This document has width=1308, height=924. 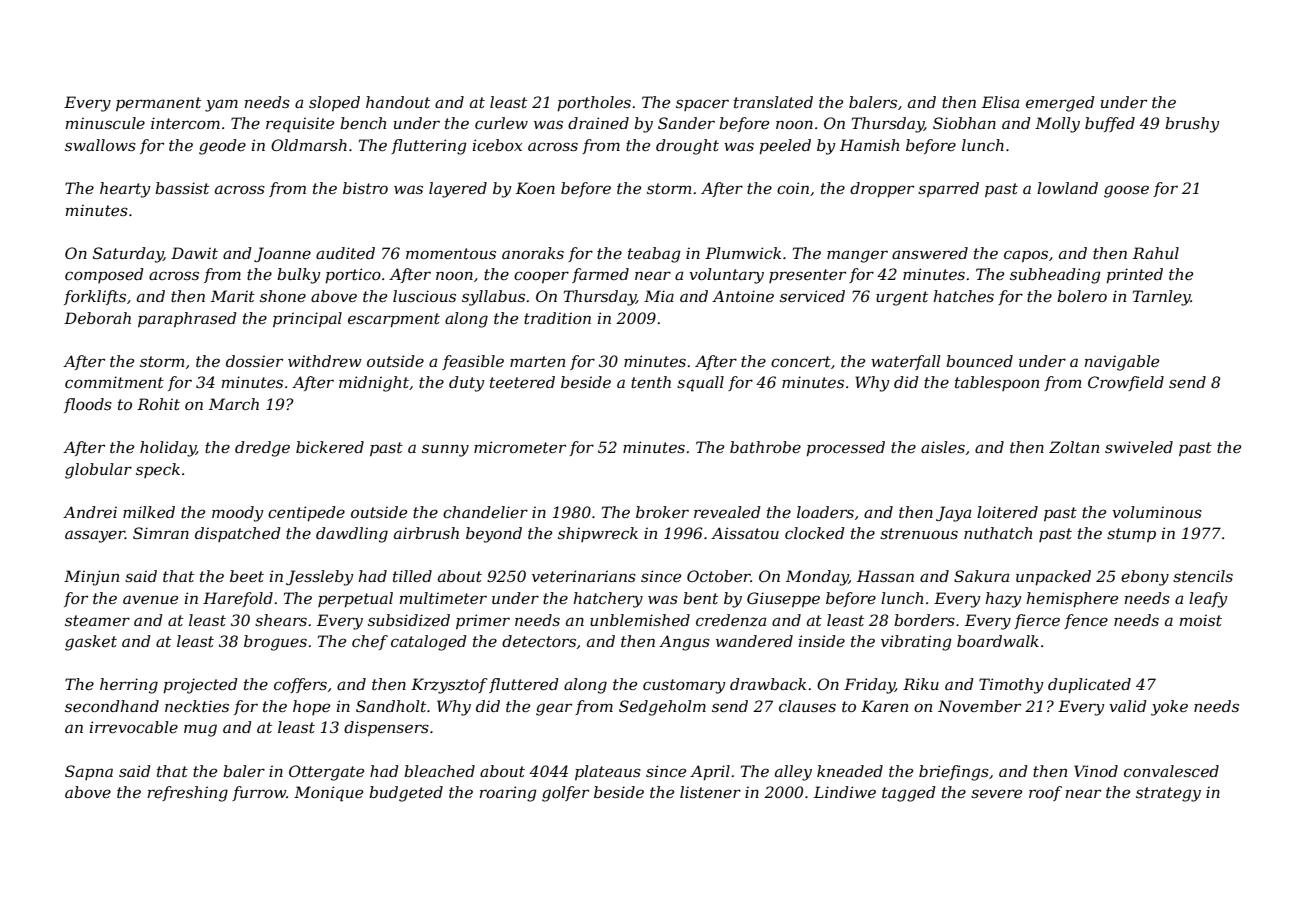 What do you see at coordinates (773, 102) in the document?
I see `translated` at bounding box center [773, 102].
